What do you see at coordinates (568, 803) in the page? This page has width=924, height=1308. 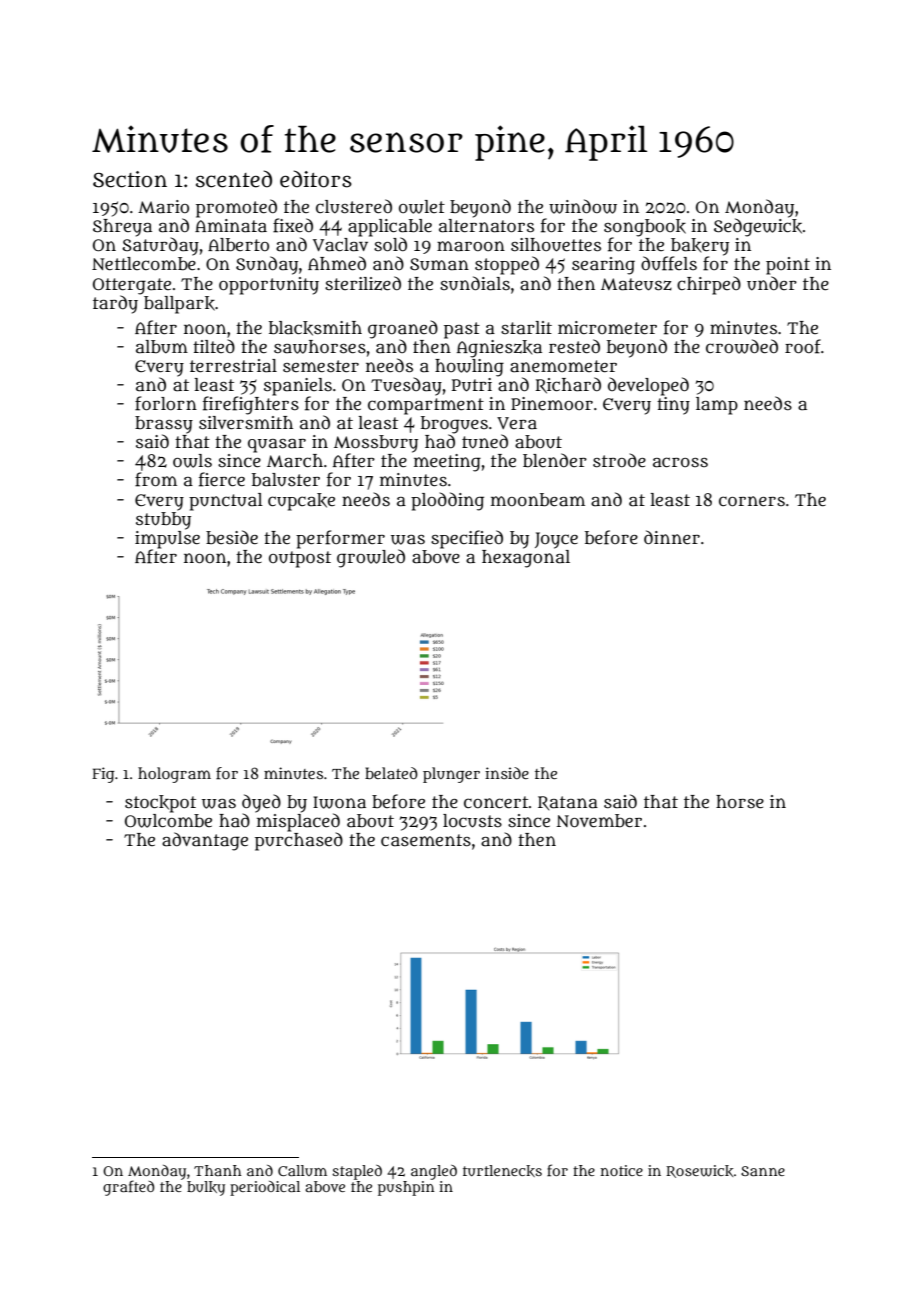 I see `Ratana` at bounding box center [568, 803].
